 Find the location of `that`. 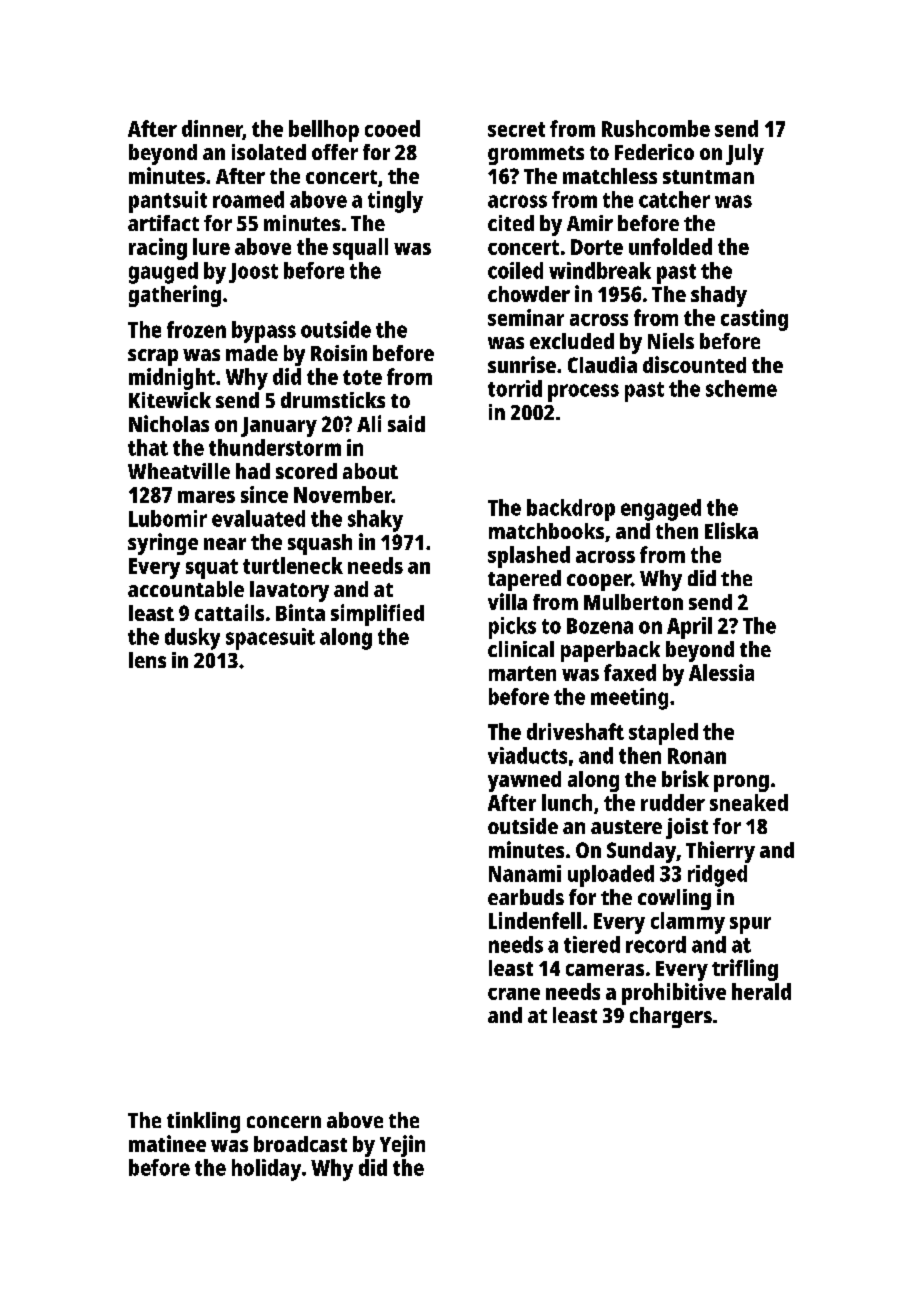

that is located at coordinates (148, 447).
